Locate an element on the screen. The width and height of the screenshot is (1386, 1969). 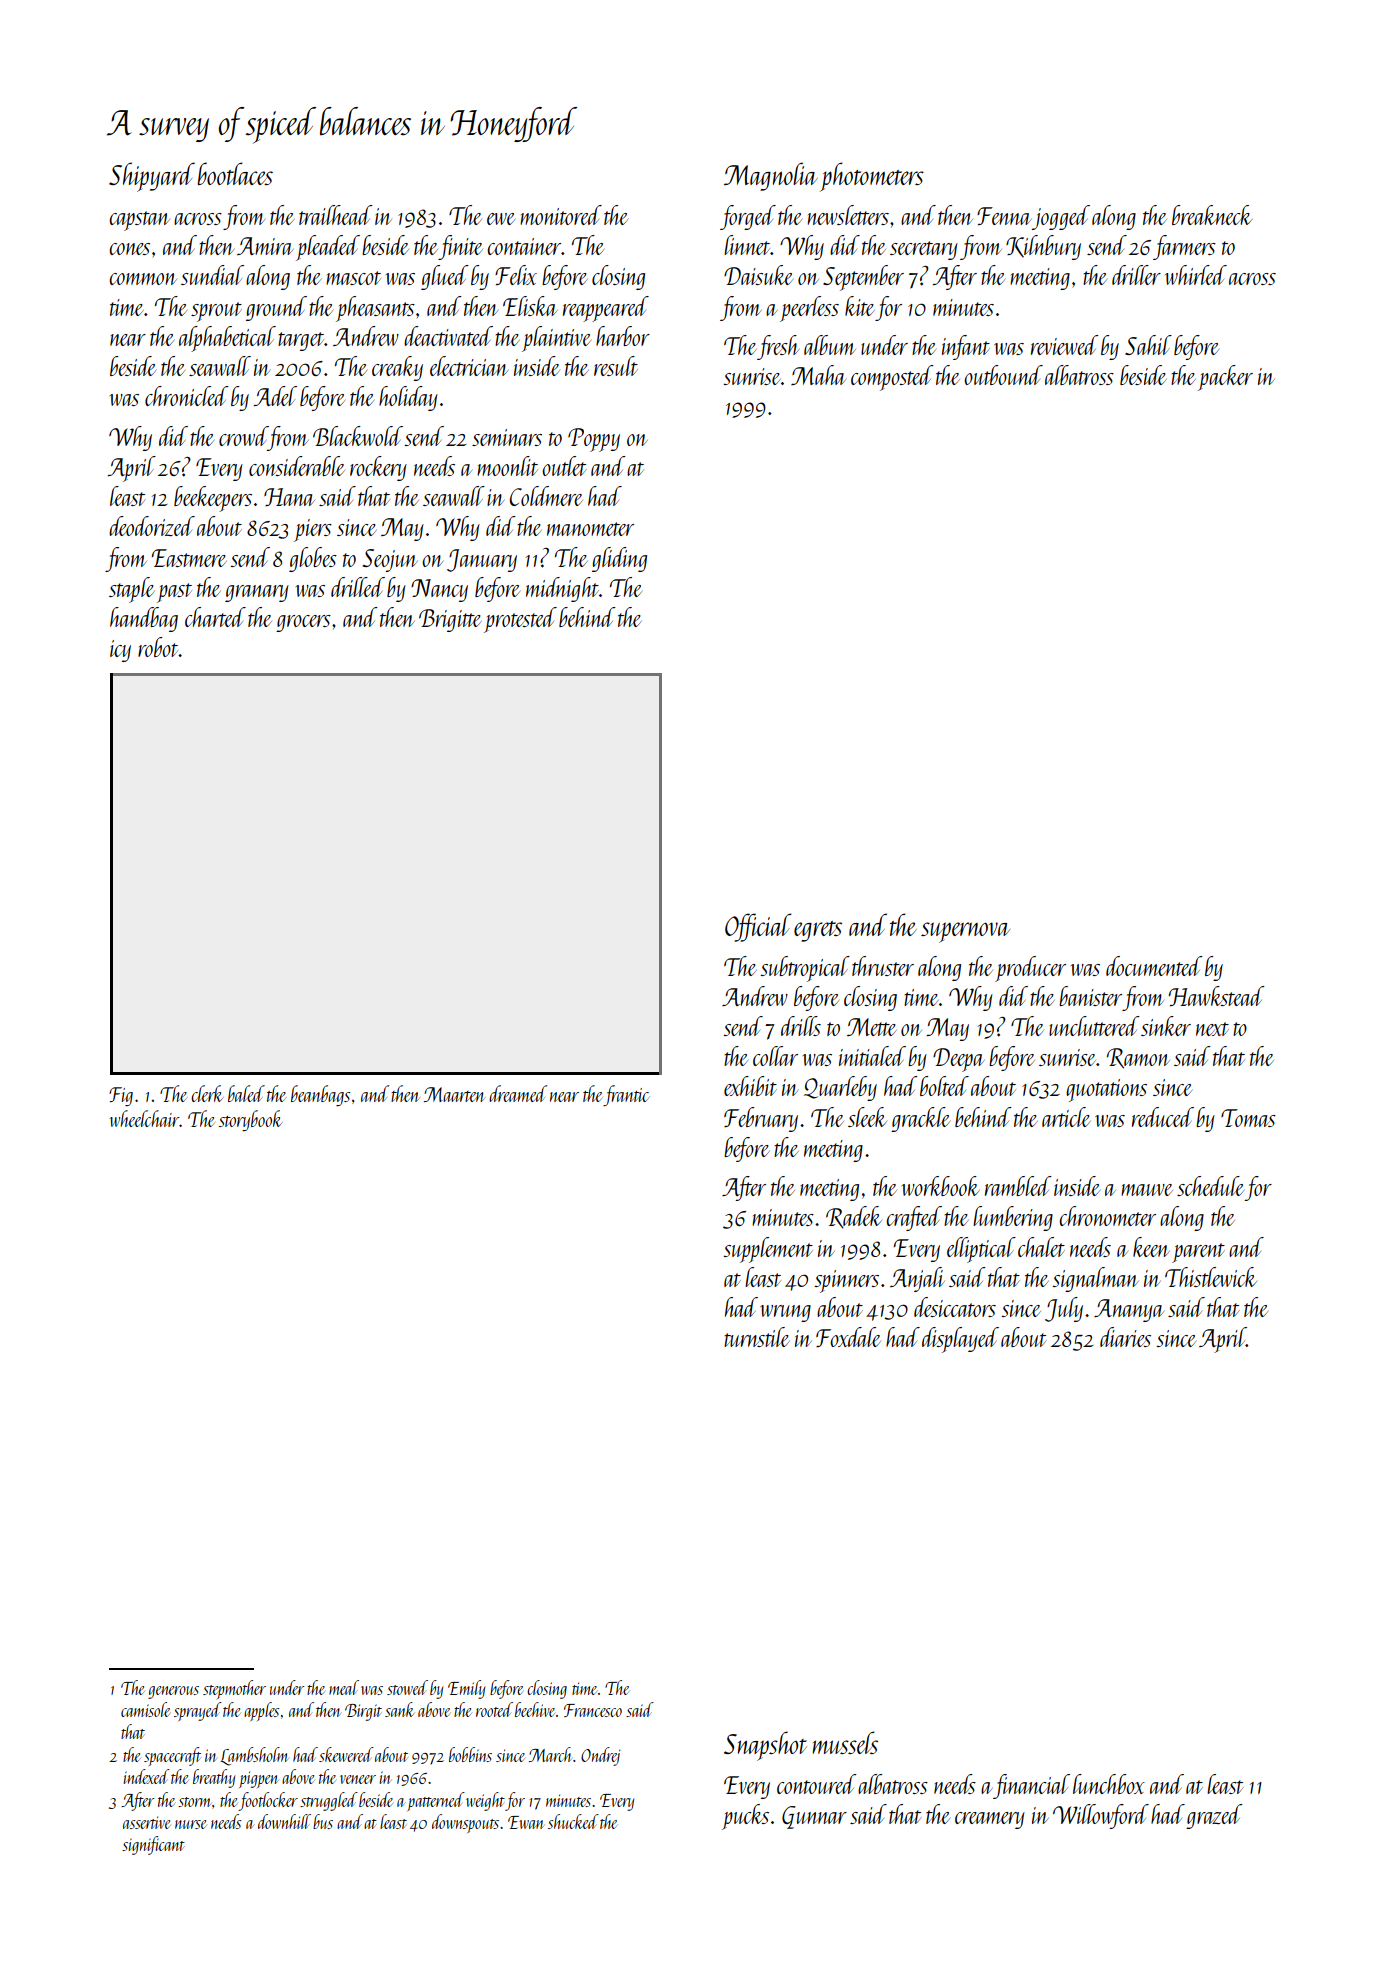
Lambsholm is located at coordinates (254, 1756).
